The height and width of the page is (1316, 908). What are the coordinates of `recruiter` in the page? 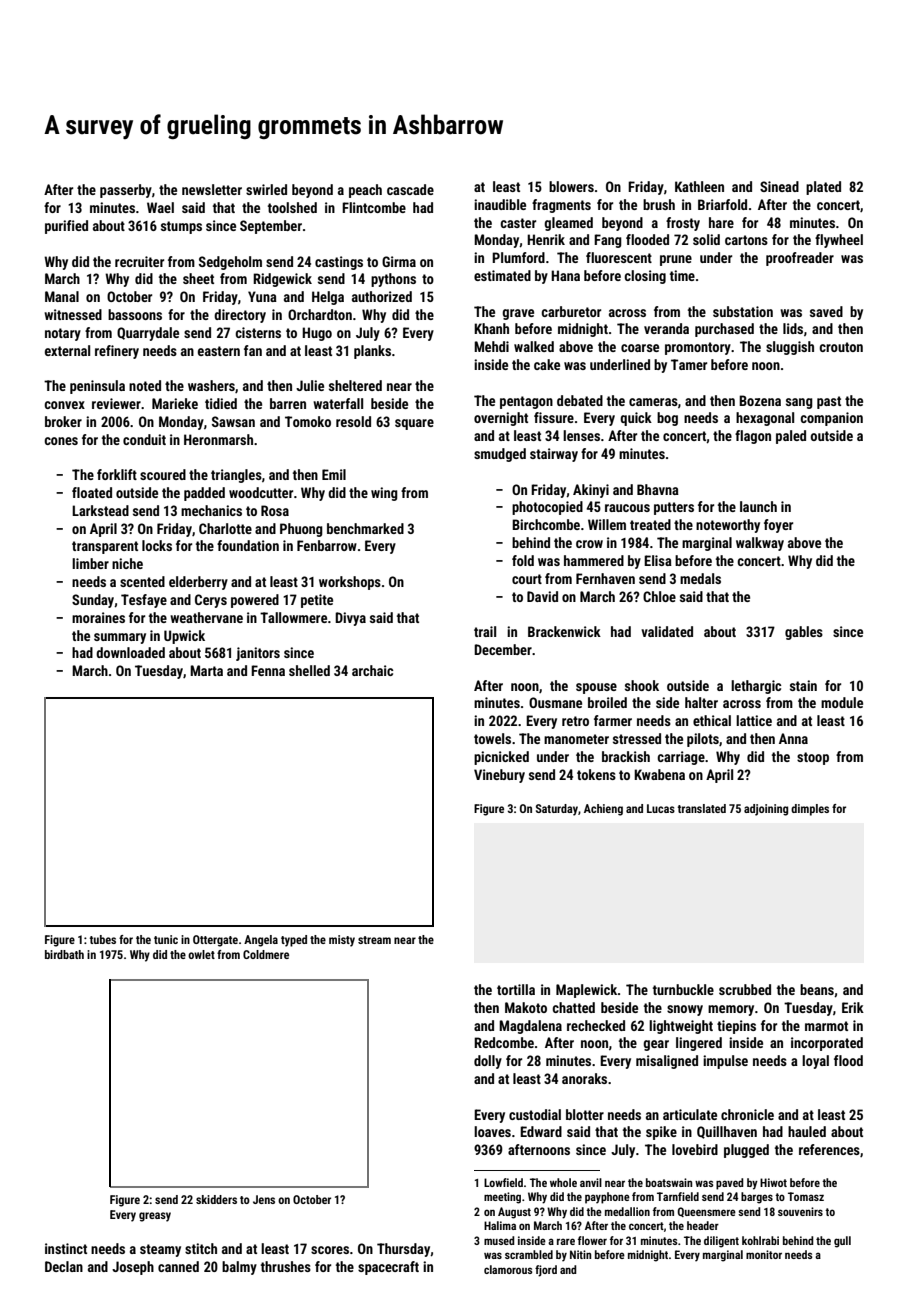 It's located at (139, 261).
